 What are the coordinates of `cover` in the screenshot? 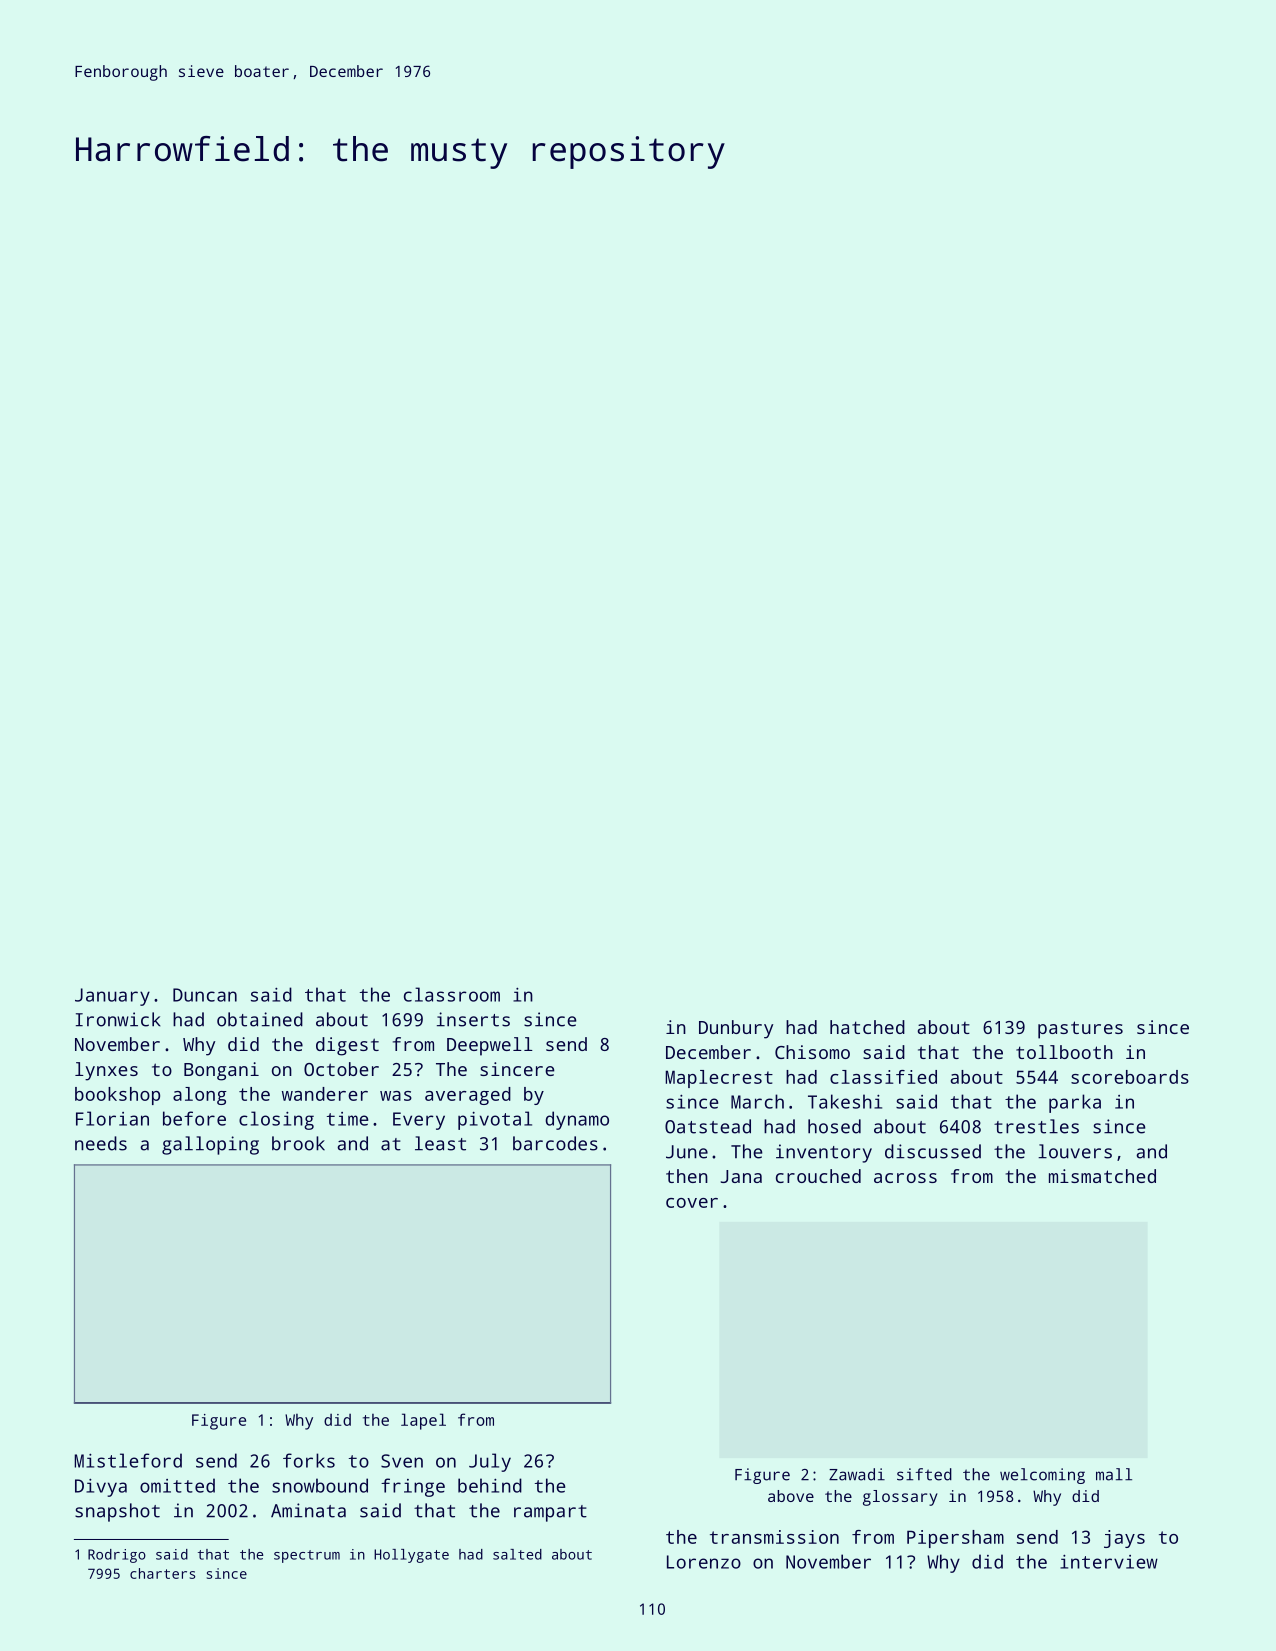 It's located at (692, 1203).
